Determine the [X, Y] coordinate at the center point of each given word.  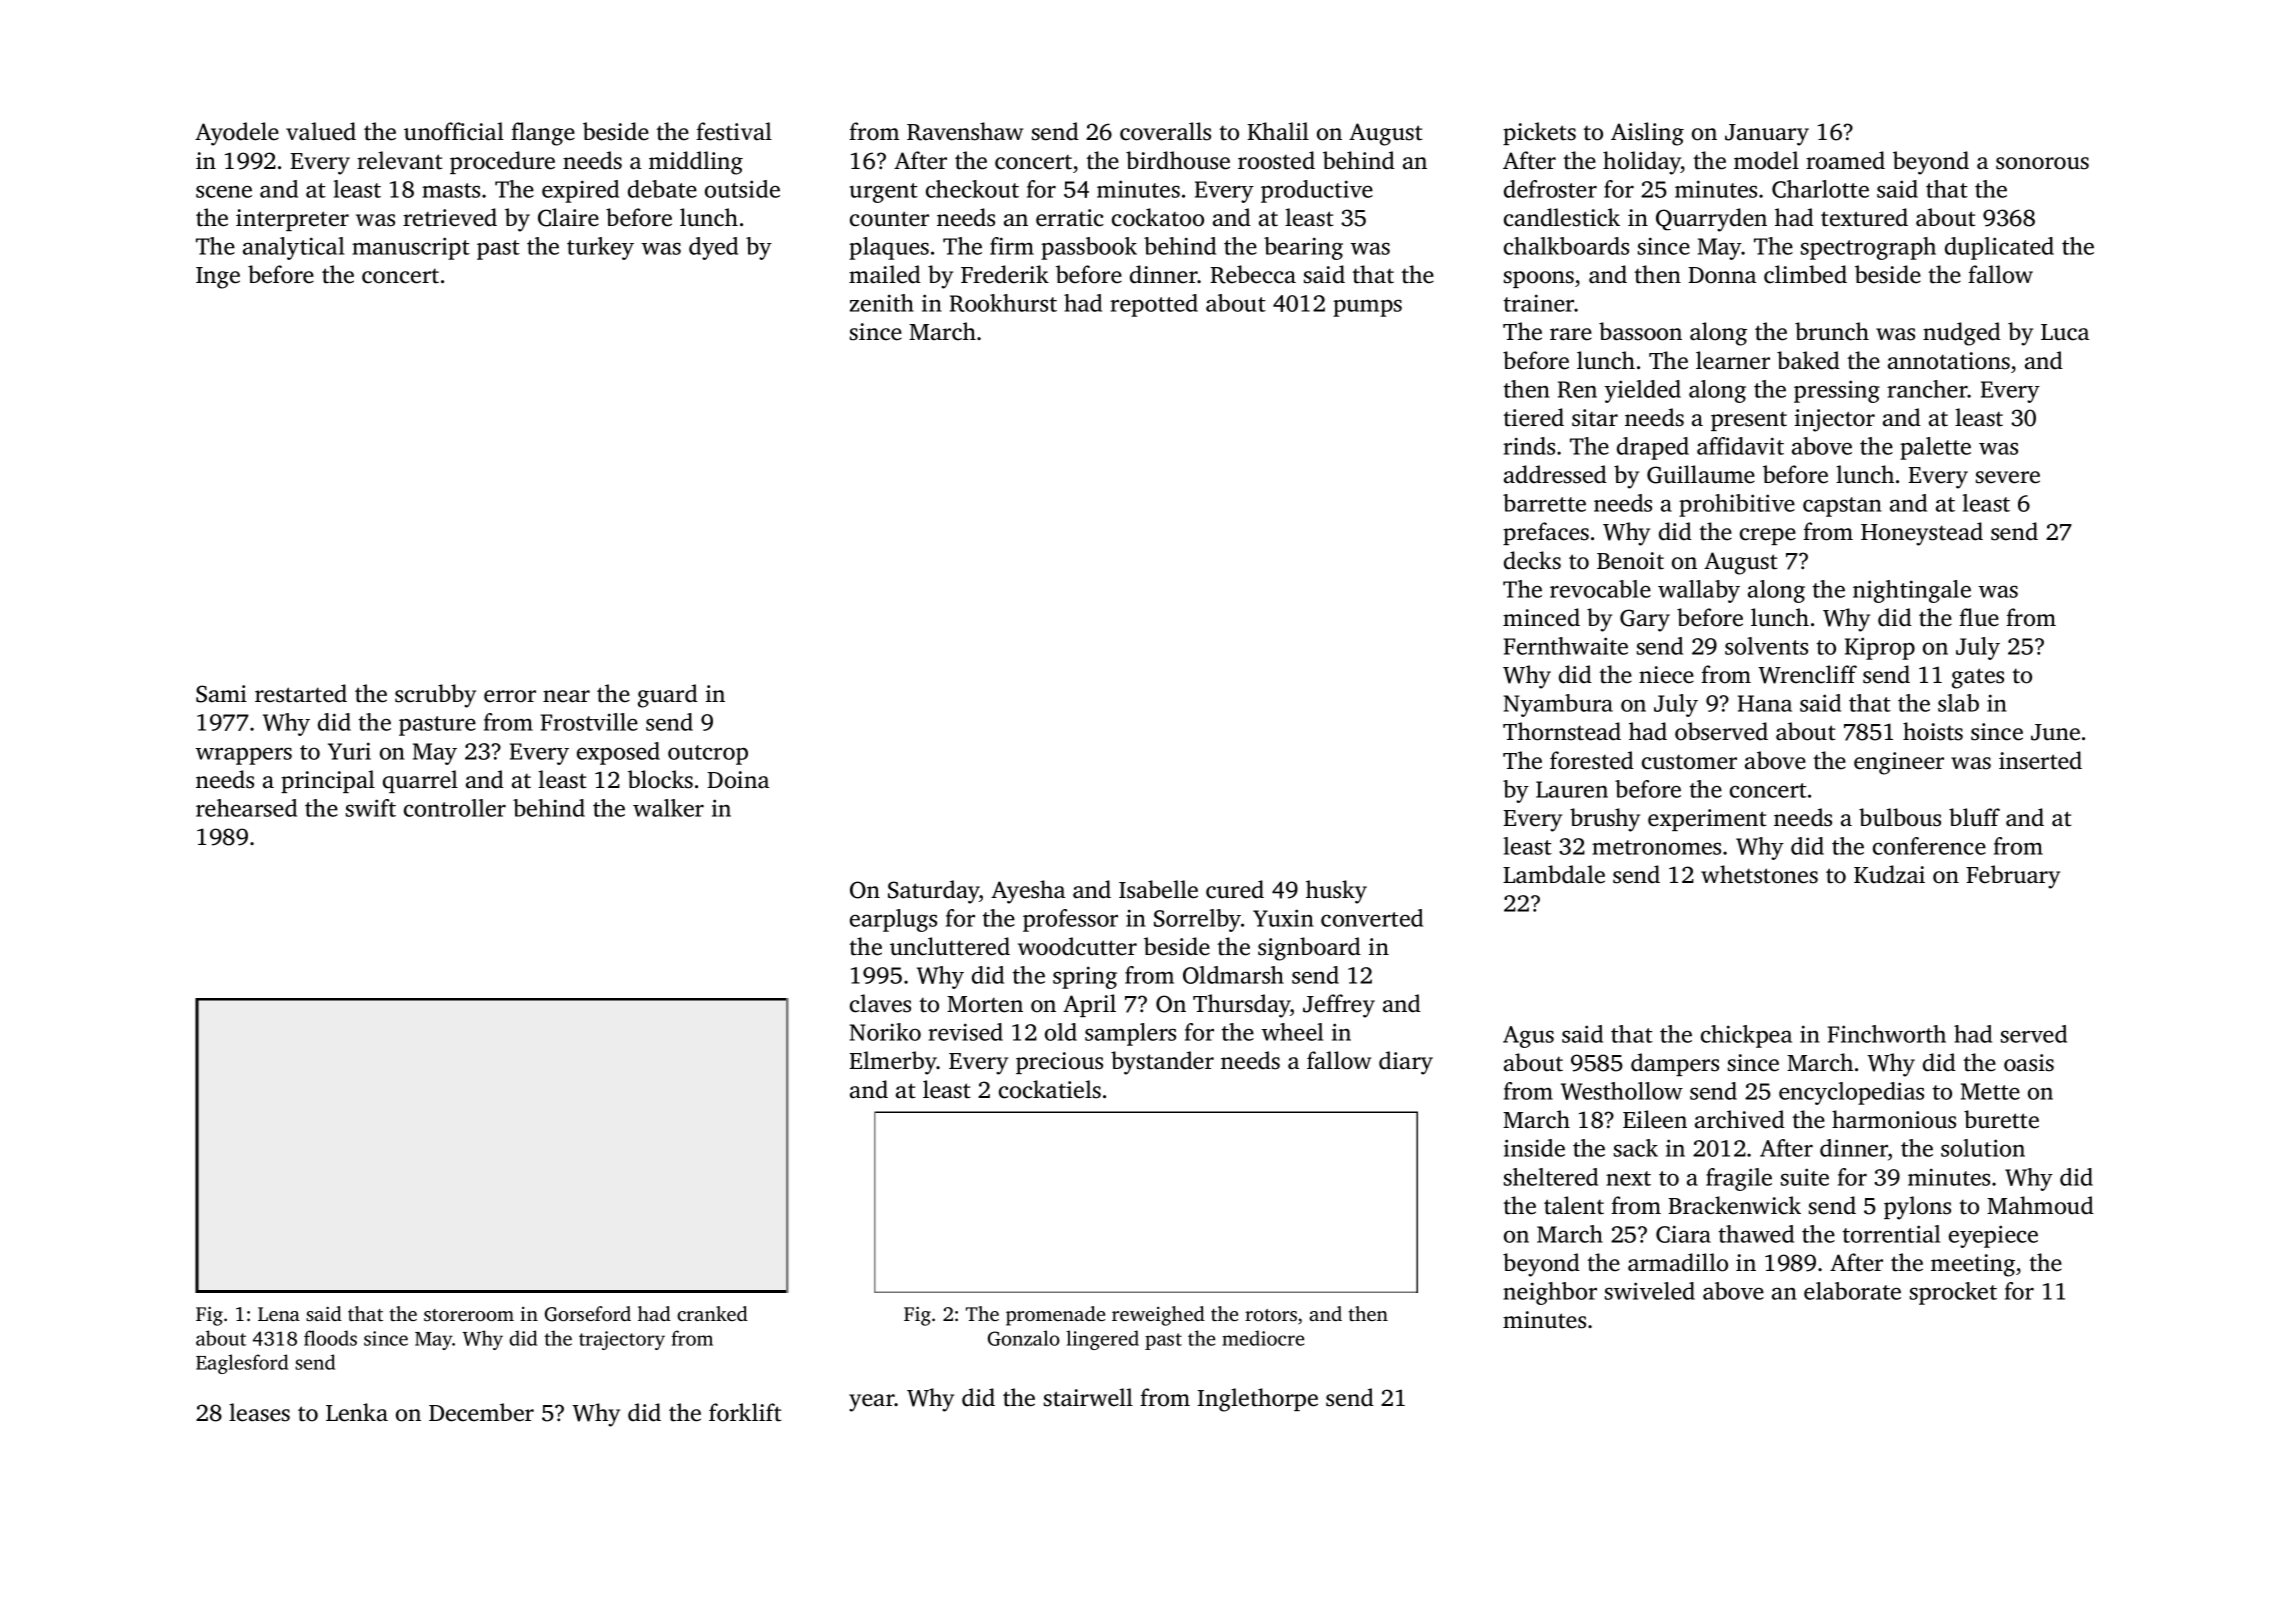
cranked [712, 1313]
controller [455, 808]
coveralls [1165, 131]
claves [880, 1003]
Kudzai [1889, 874]
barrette [1544, 503]
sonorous [2042, 163]
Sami [221, 694]
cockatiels [1050, 1089]
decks [1532, 560]
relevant [400, 160]
